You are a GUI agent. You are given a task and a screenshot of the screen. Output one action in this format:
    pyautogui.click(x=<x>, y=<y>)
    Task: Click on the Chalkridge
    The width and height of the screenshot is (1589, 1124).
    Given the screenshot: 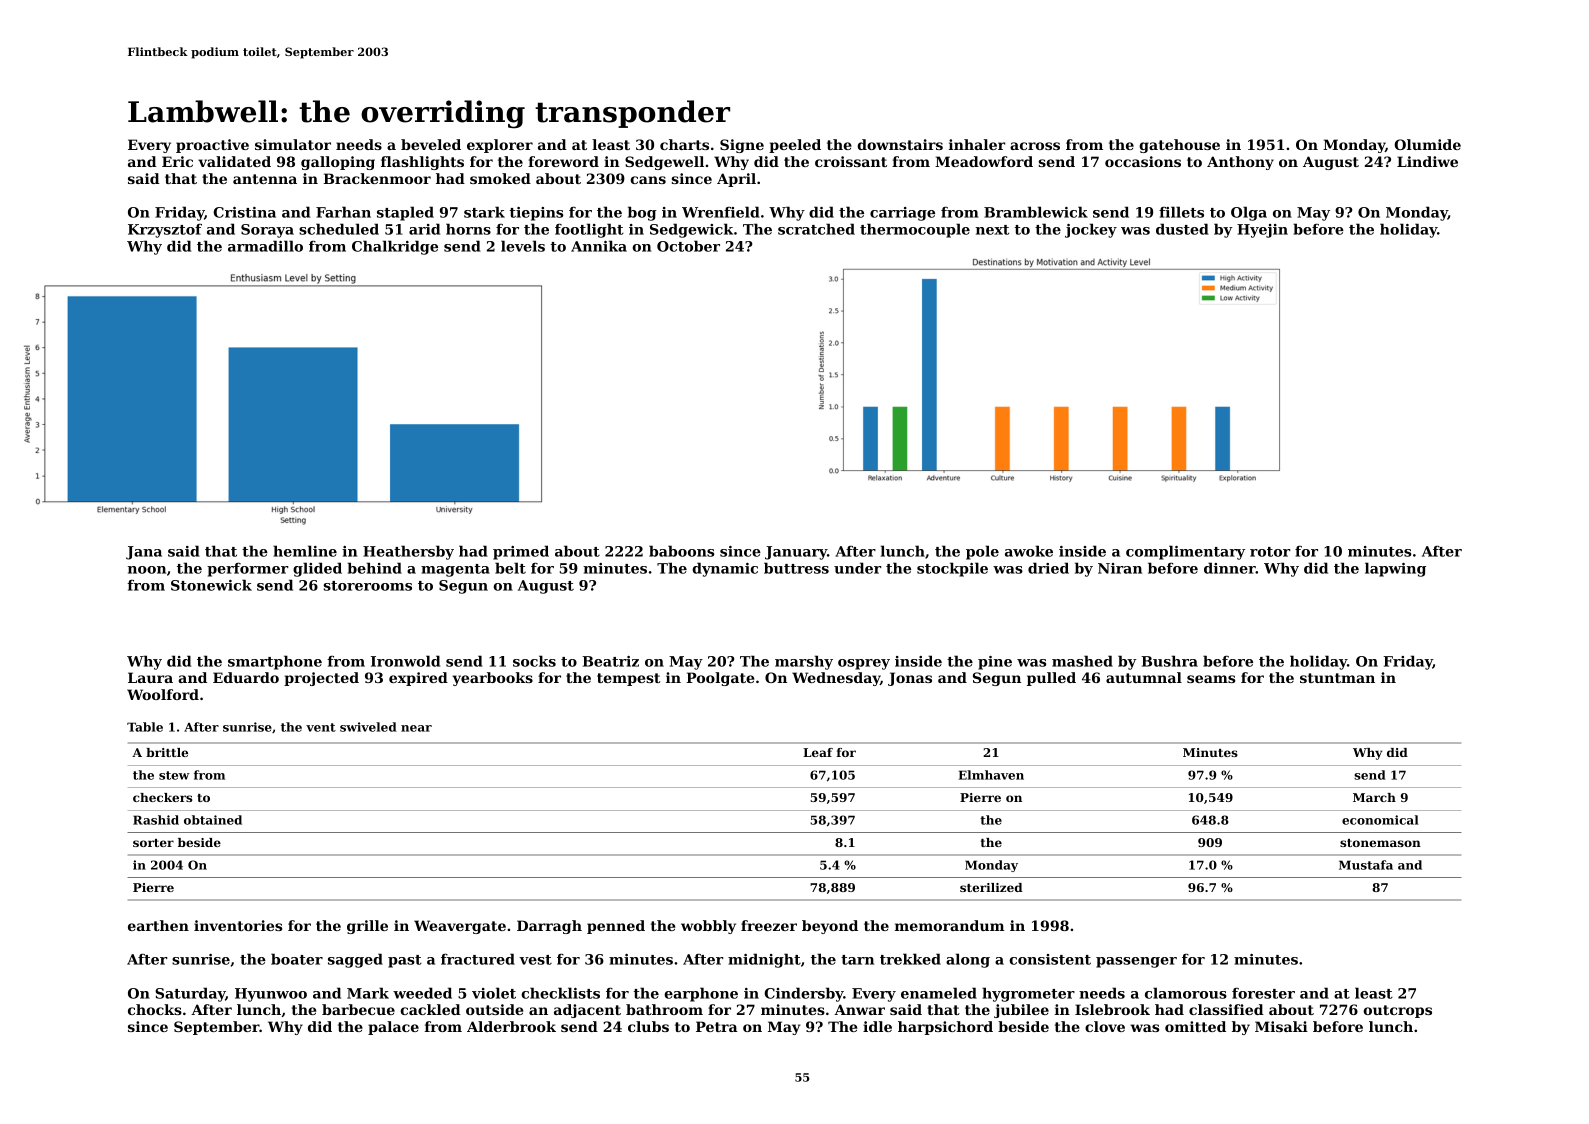 What is the action you would take?
    pyautogui.click(x=395, y=247)
